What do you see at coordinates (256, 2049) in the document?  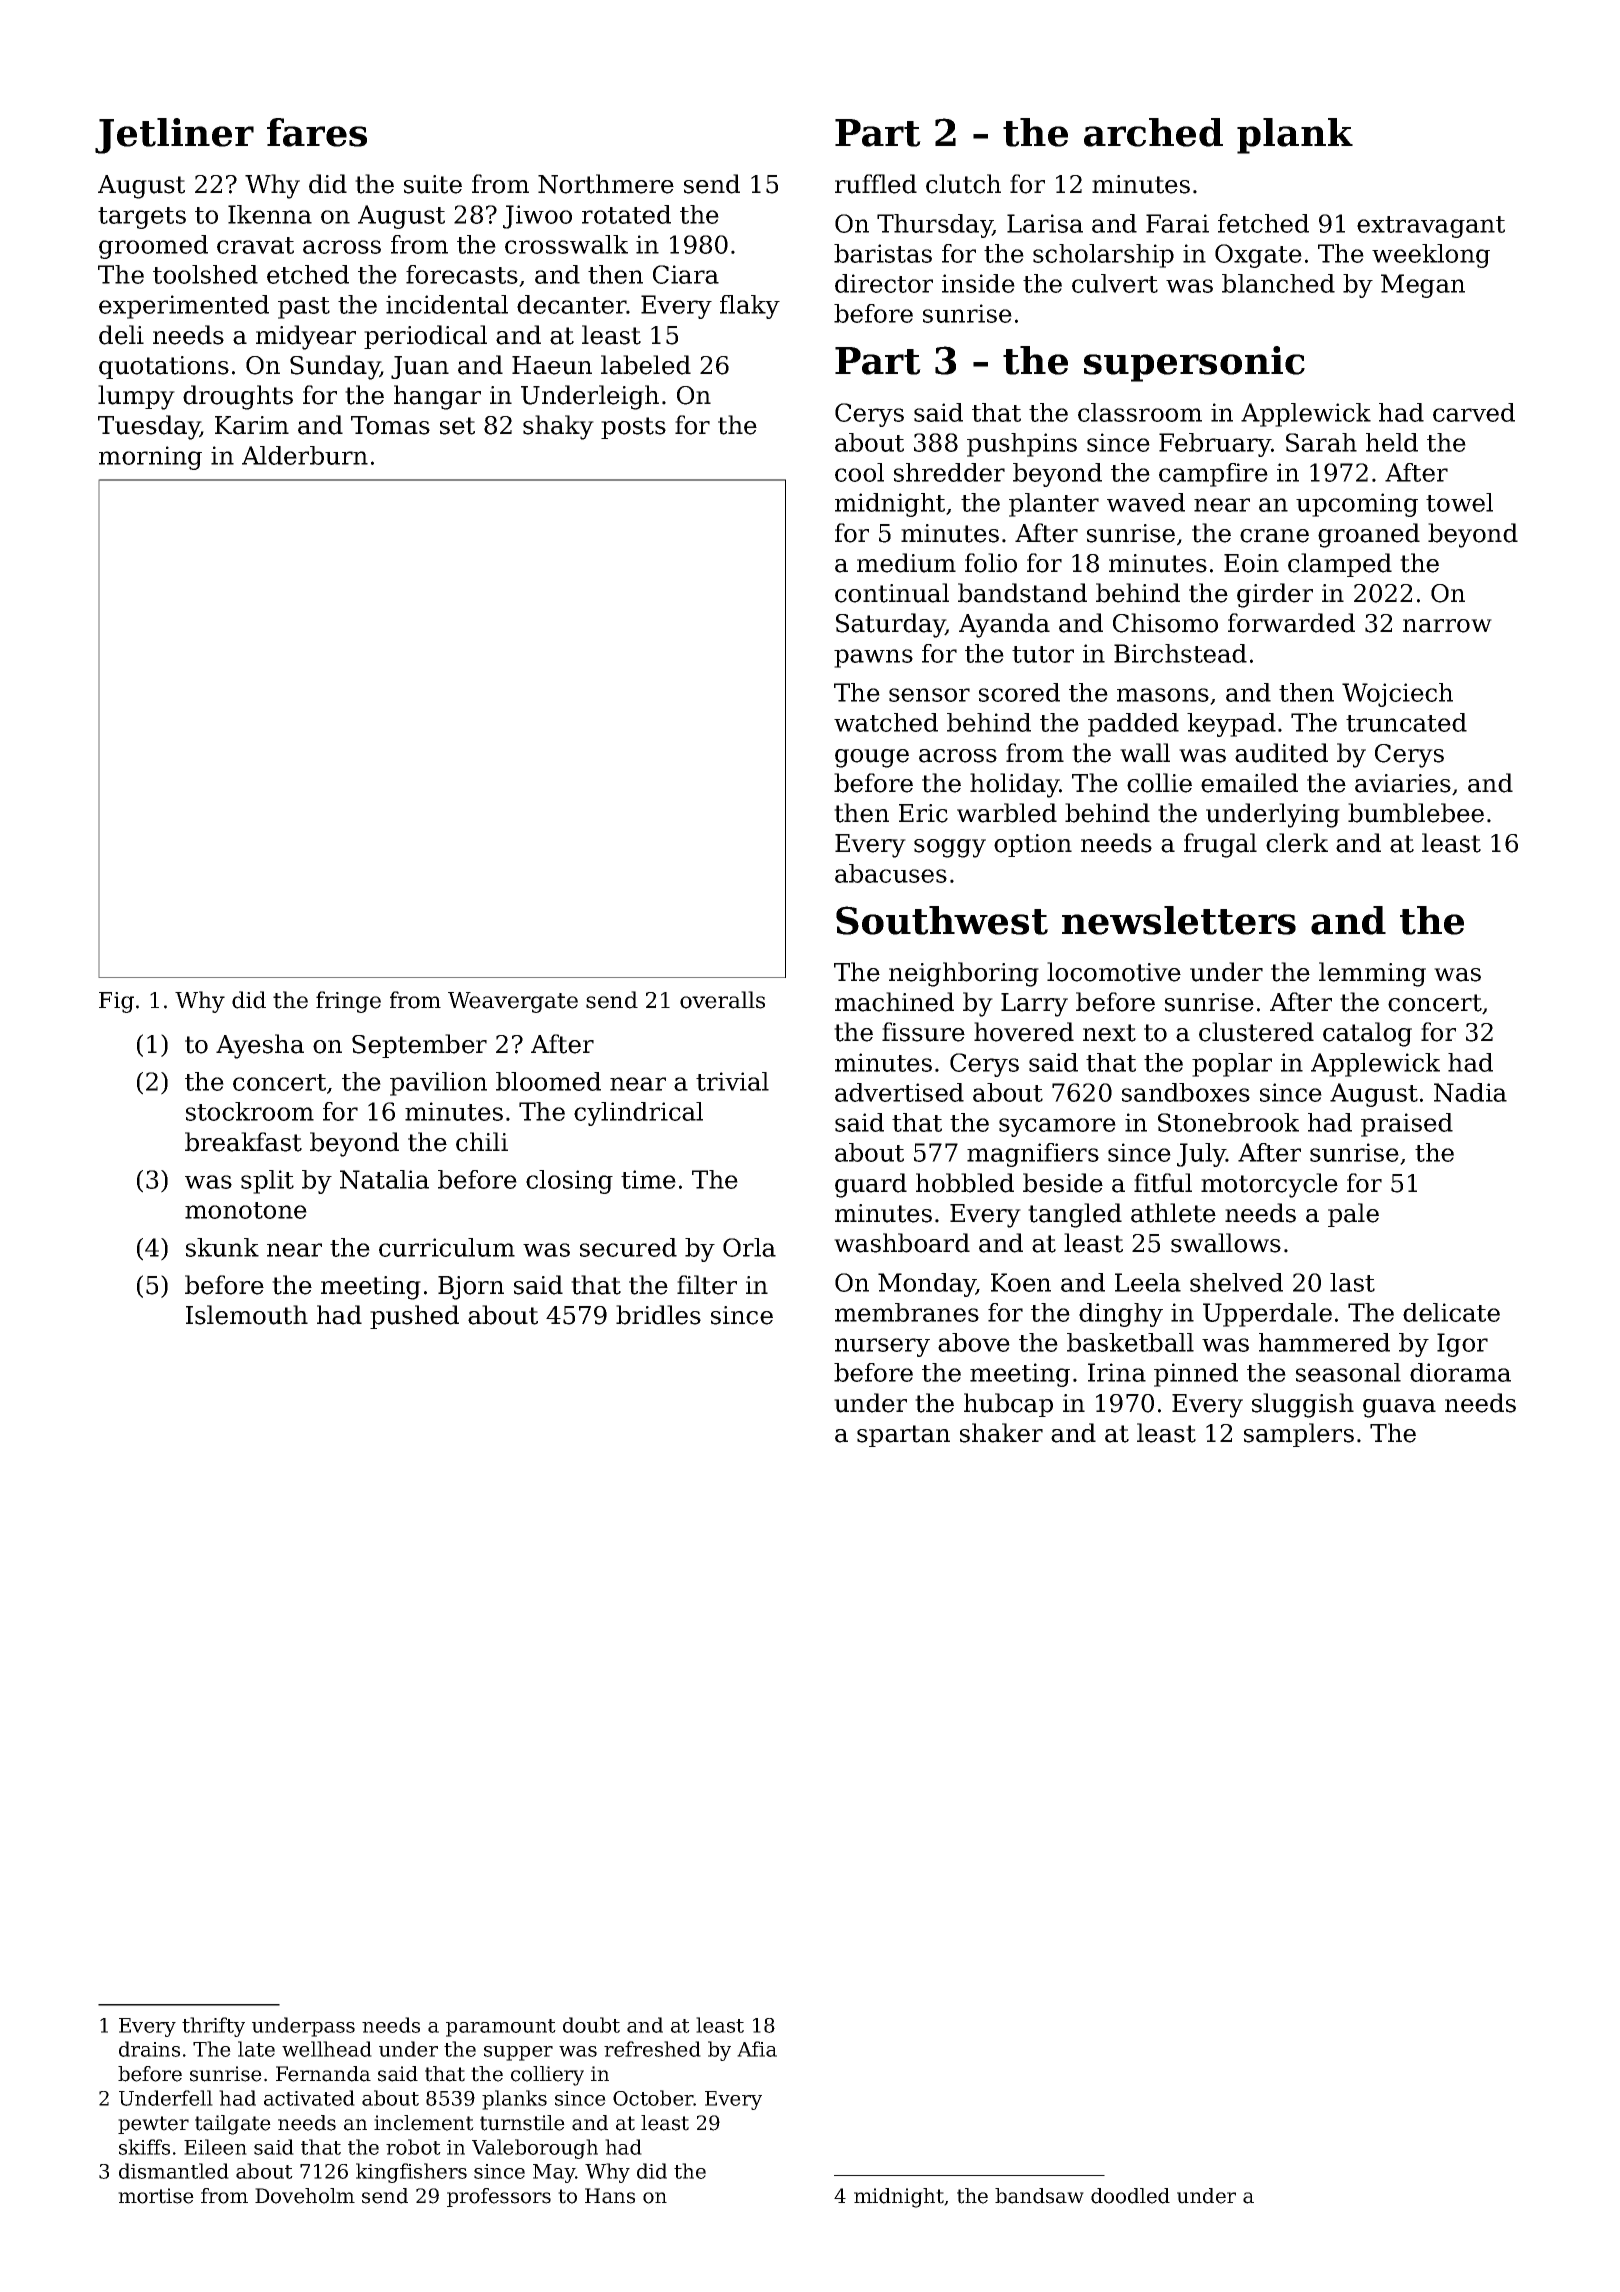 I see `late` at bounding box center [256, 2049].
